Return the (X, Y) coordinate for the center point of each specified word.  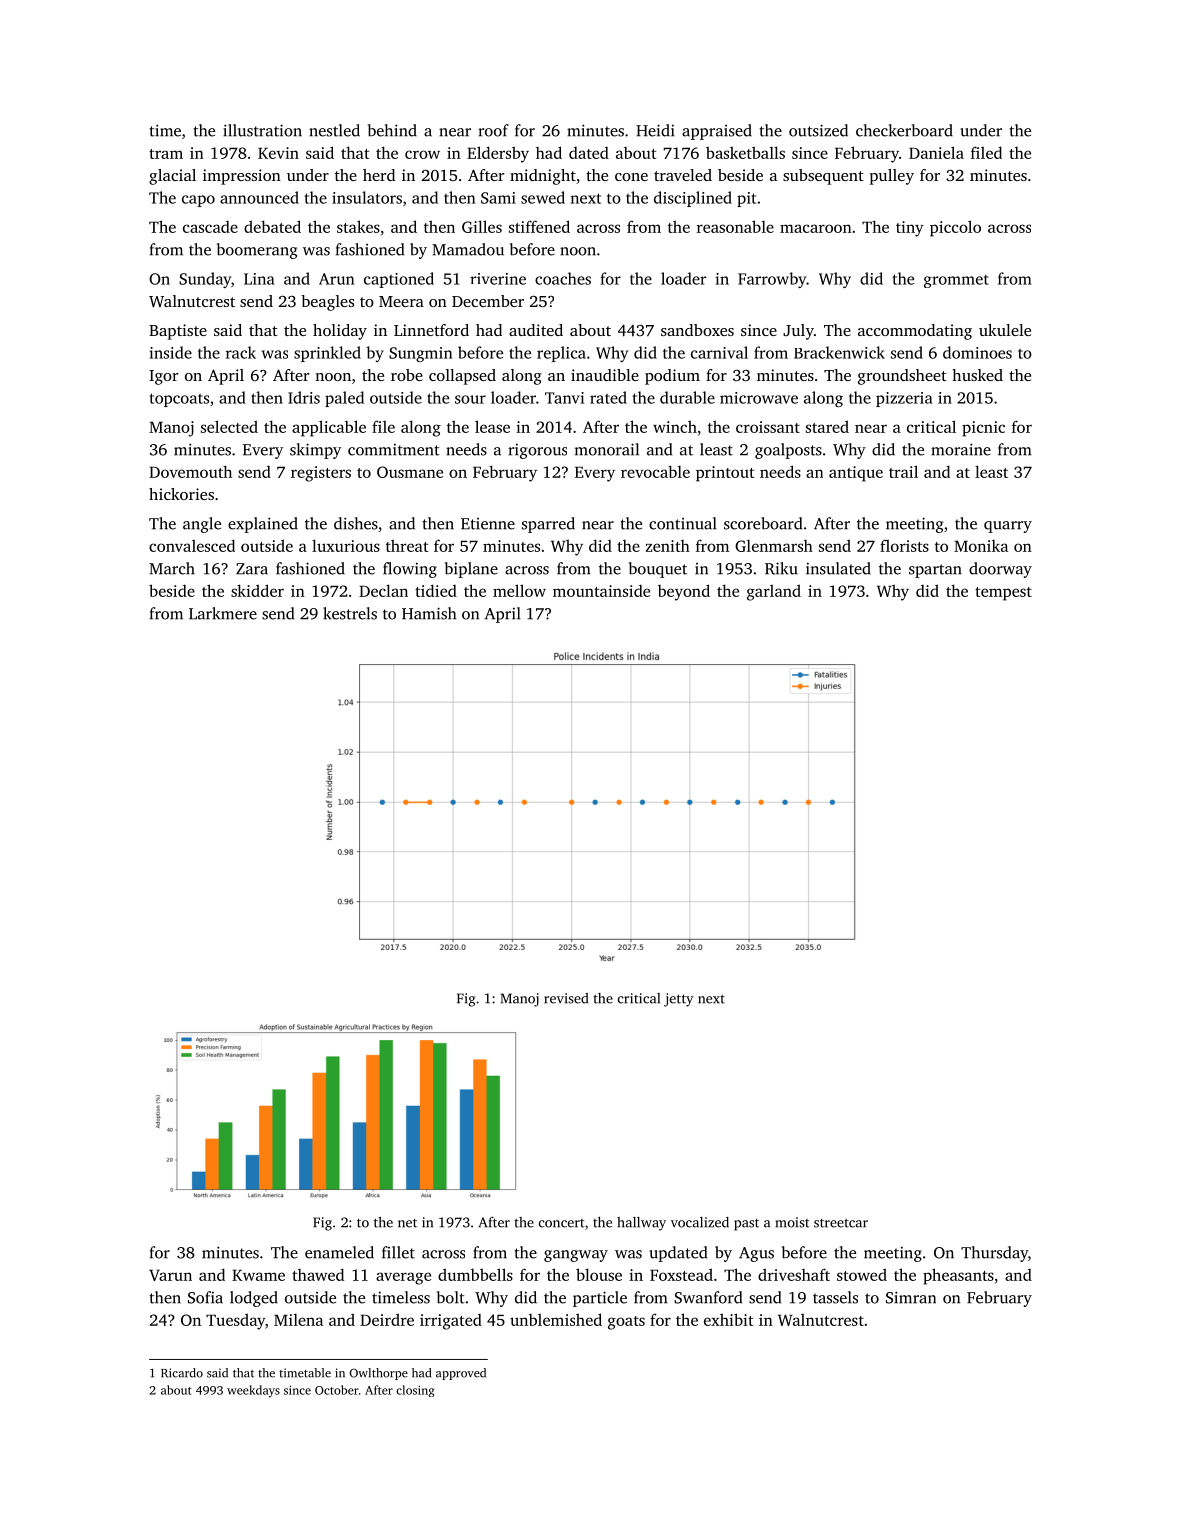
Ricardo (182, 1373)
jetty (678, 1000)
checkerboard (904, 130)
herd (379, 175)
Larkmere (223, 613)
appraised (717, 132)
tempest (1003, 594)
